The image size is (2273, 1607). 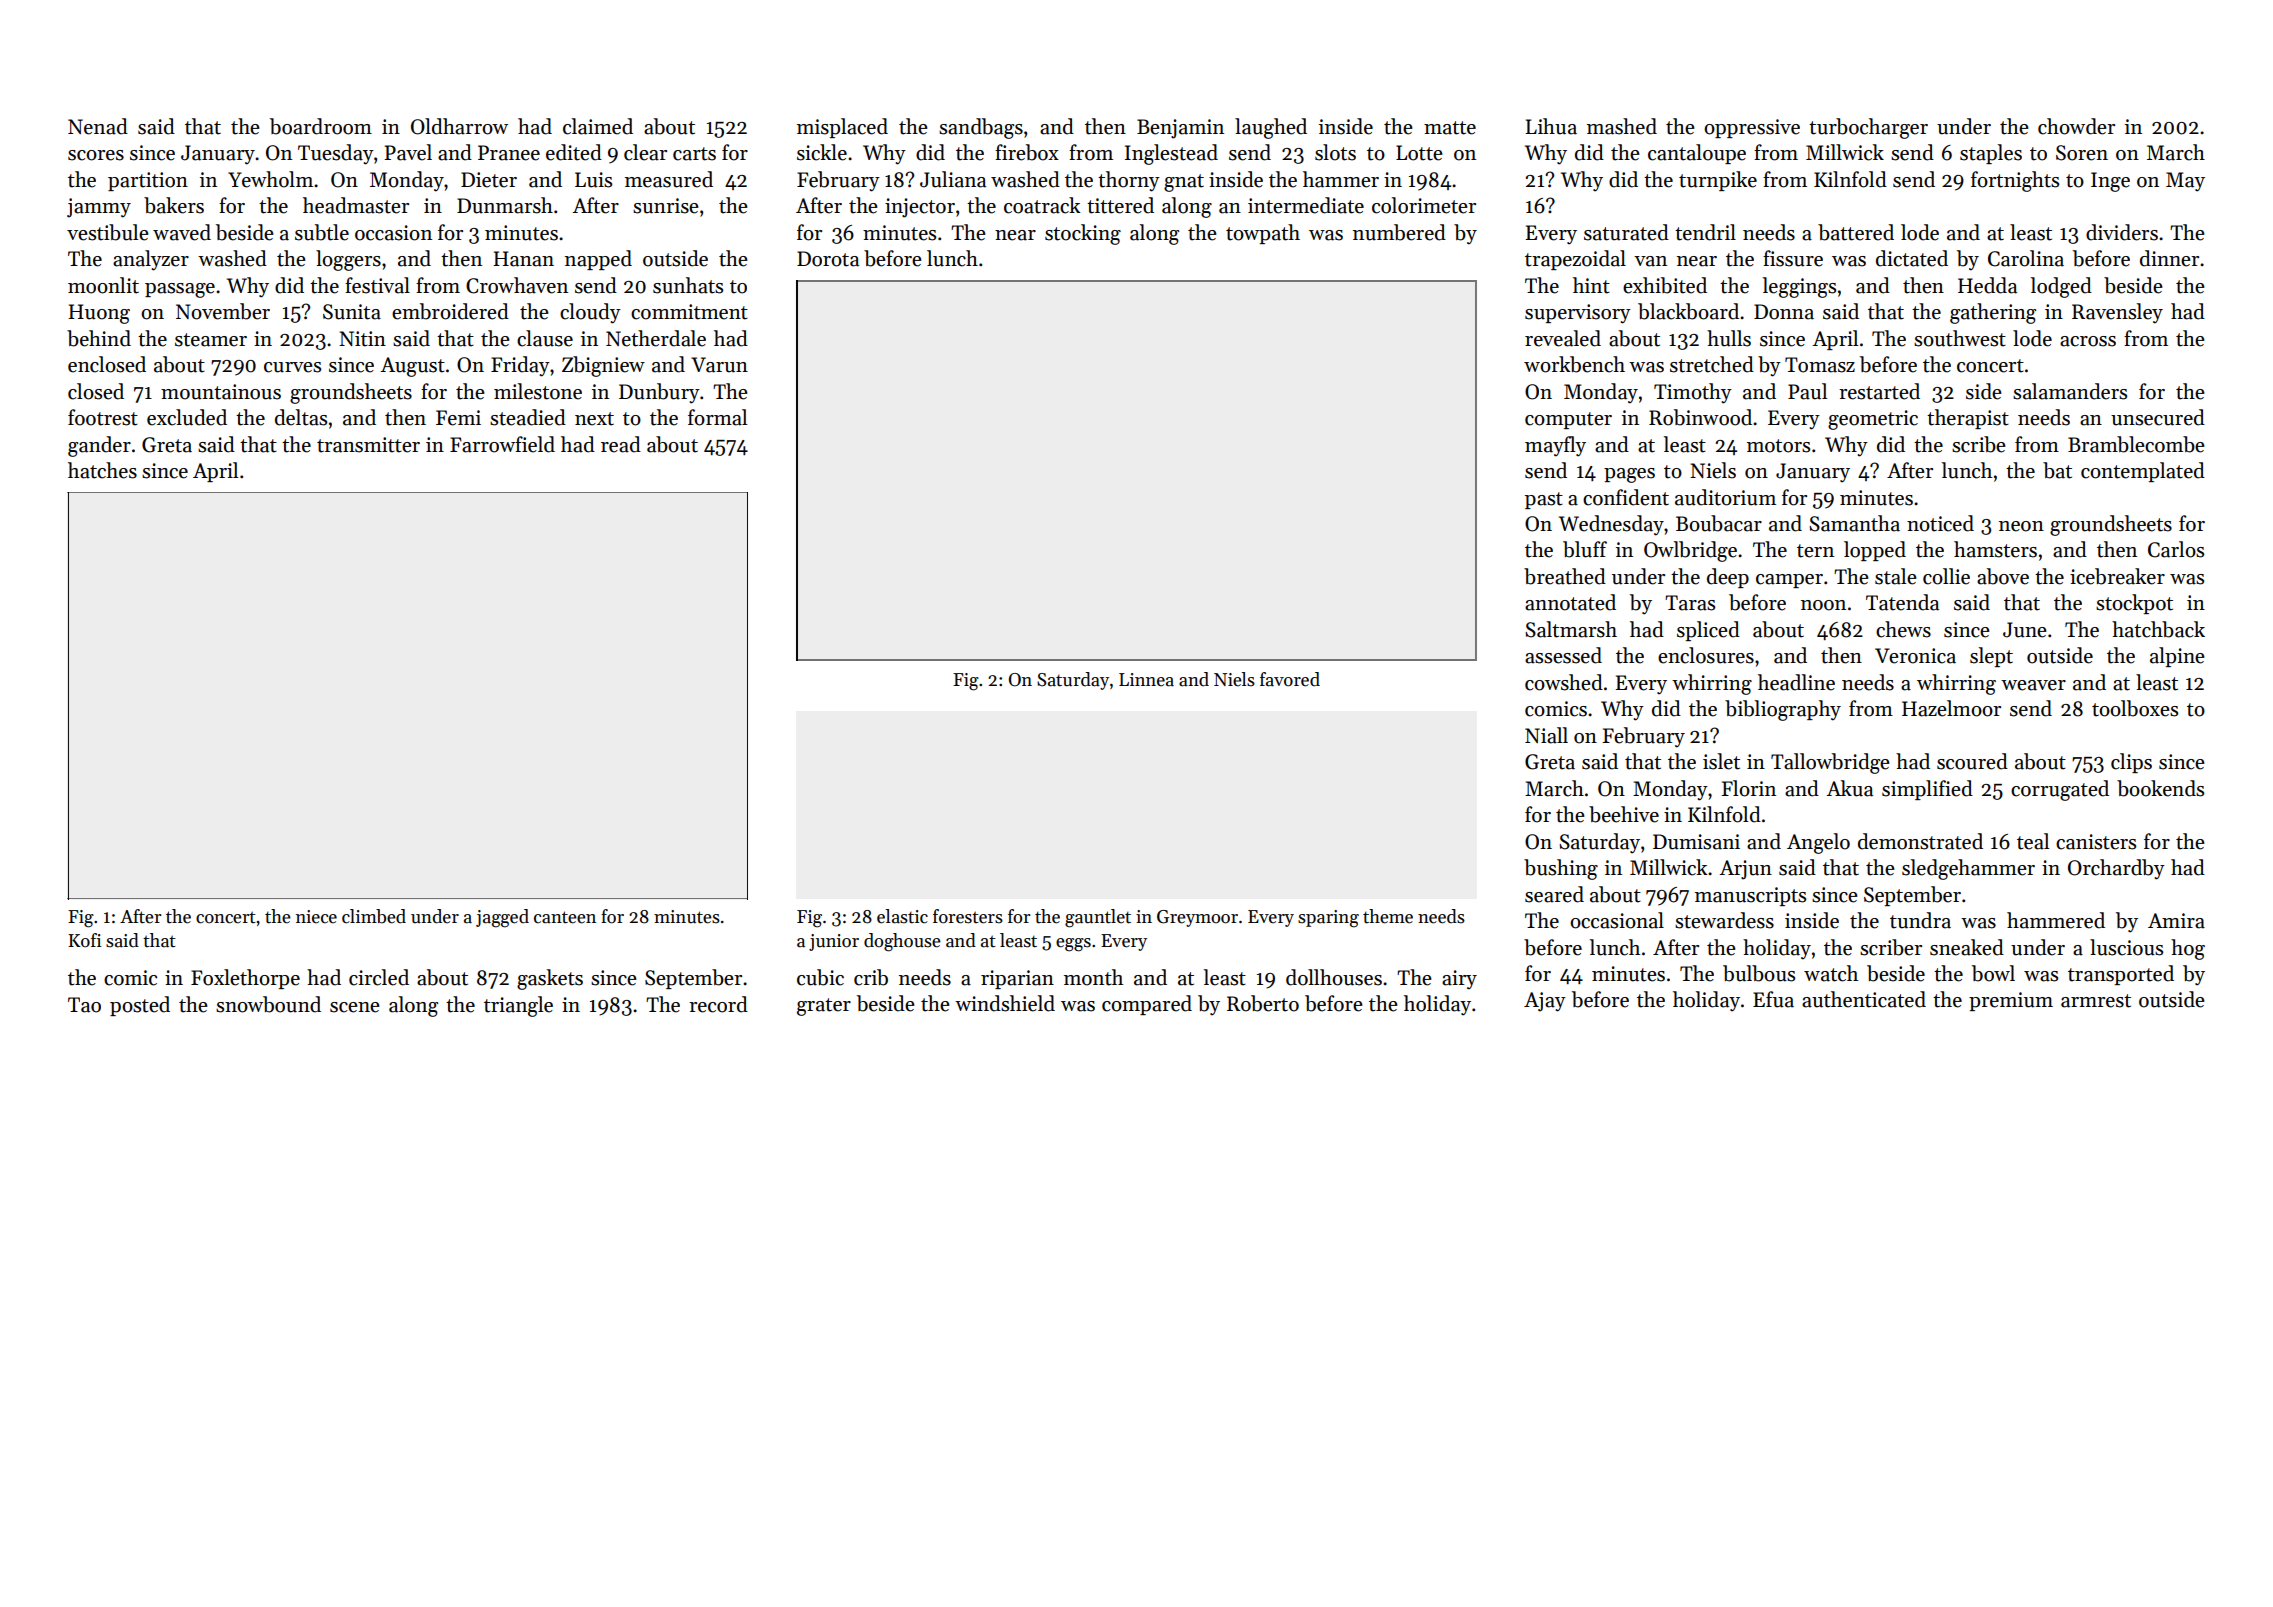 I want to click on coatrack, so click(x=1042, y=205).
